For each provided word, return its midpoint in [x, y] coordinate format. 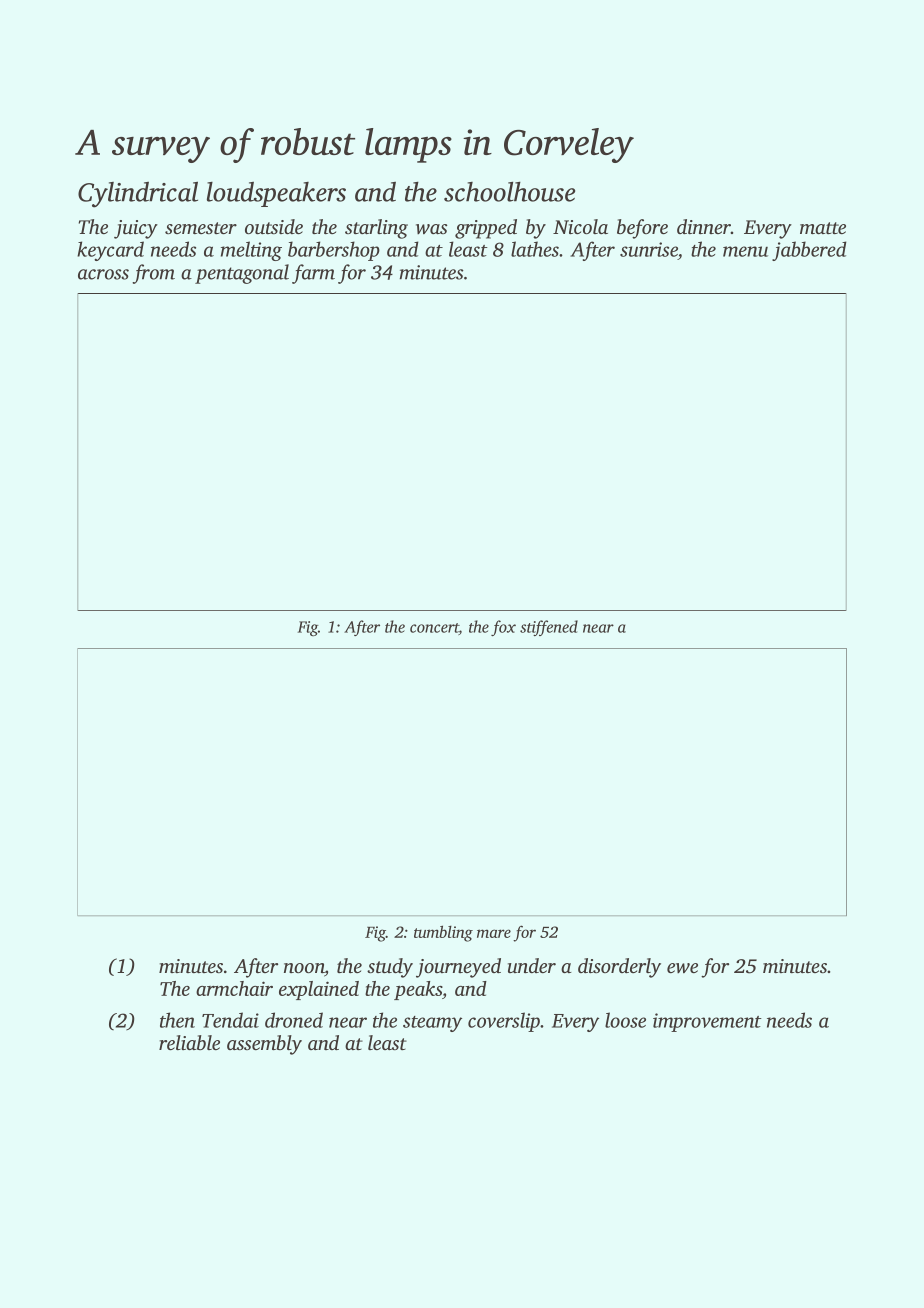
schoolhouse [509, 192]
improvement [707, 1022]
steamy [432, 1024]
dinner [704, 226]
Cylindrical [138, 195]
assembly [264, 1045]
